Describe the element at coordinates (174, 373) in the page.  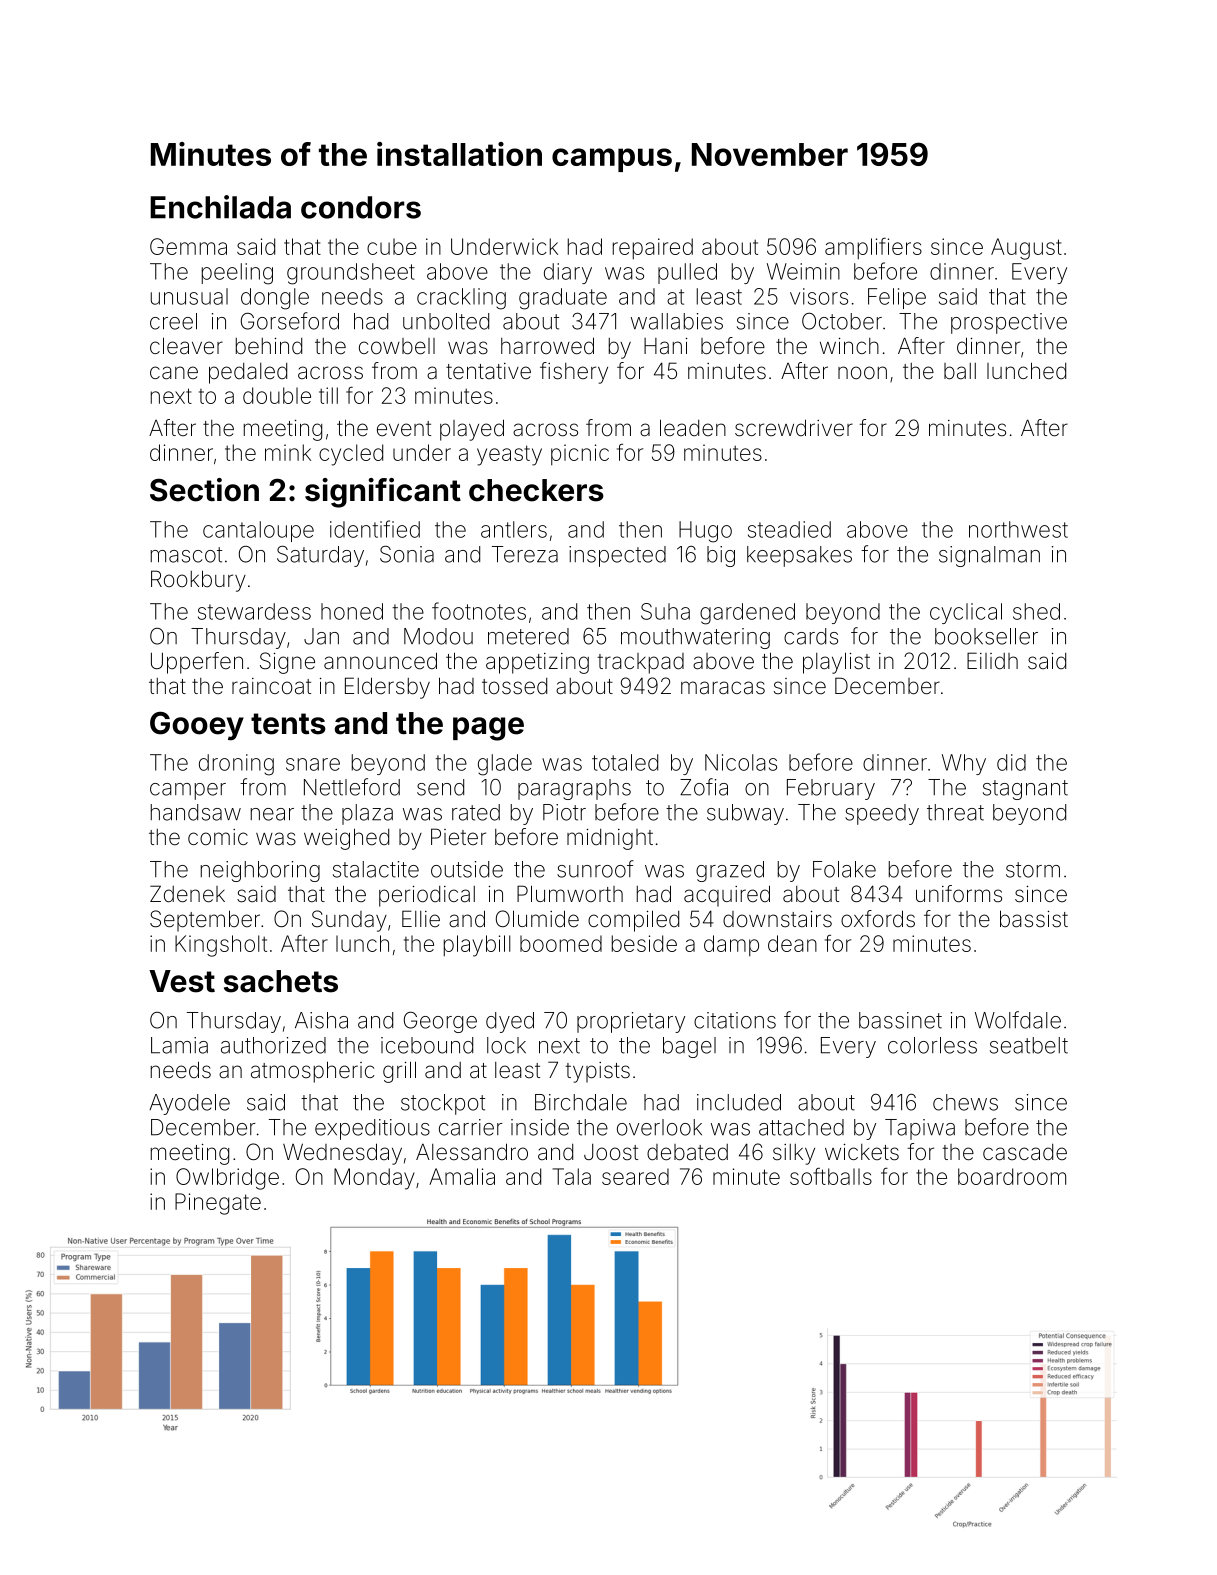
I see `cane` at that location.
